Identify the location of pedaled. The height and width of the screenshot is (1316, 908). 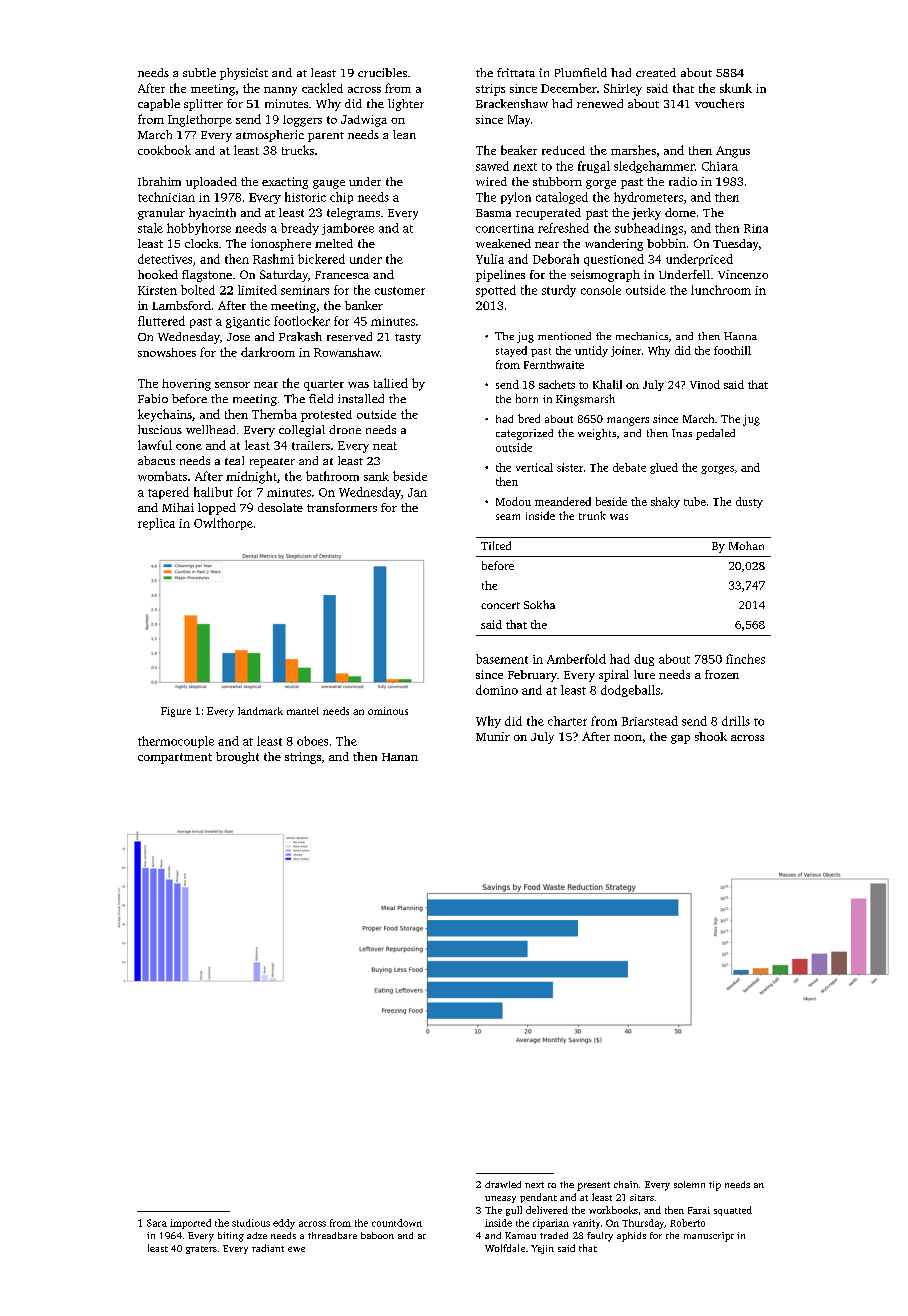
(715, 434).
